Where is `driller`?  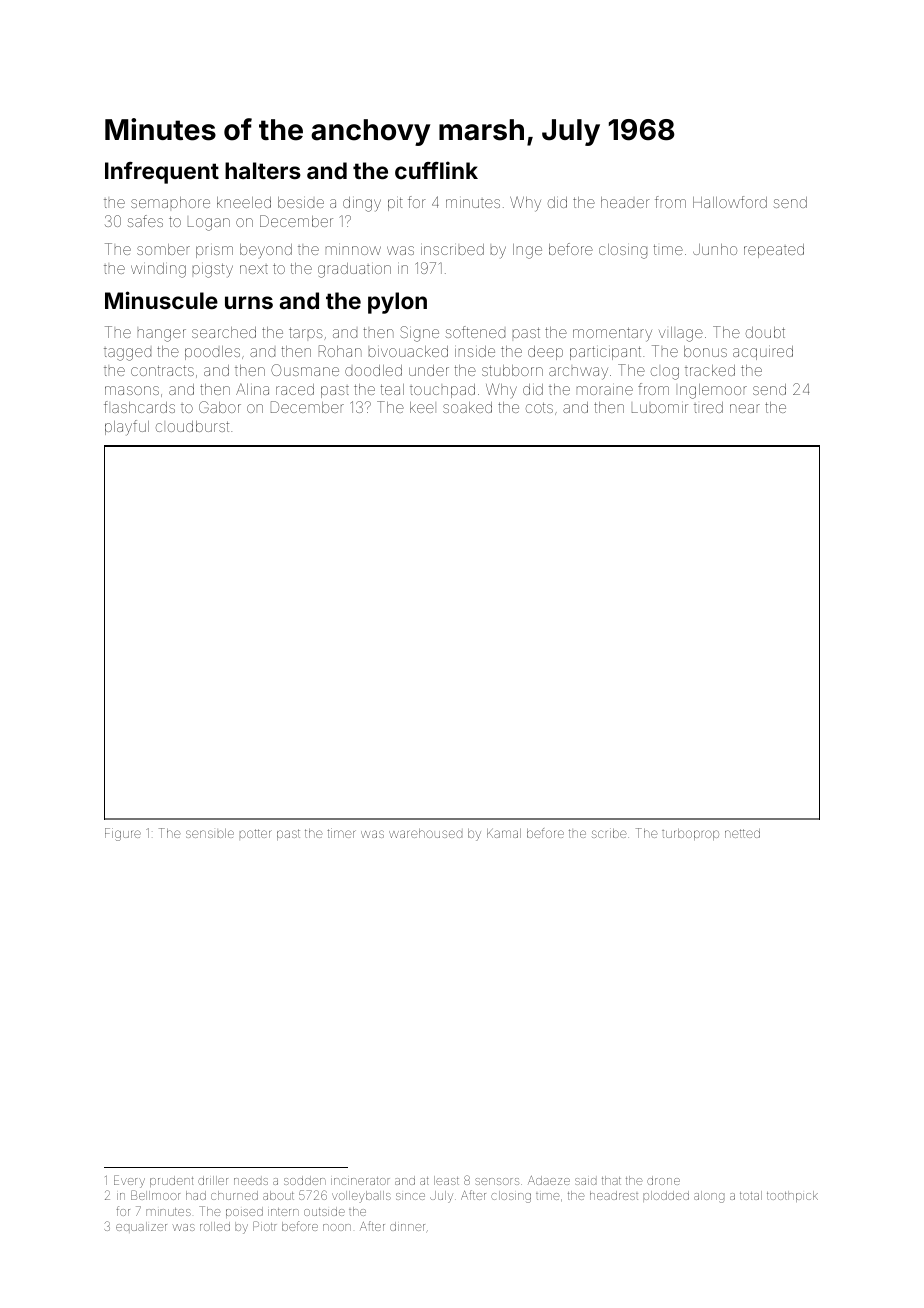 driller is located at coordinates (213, 1180).
